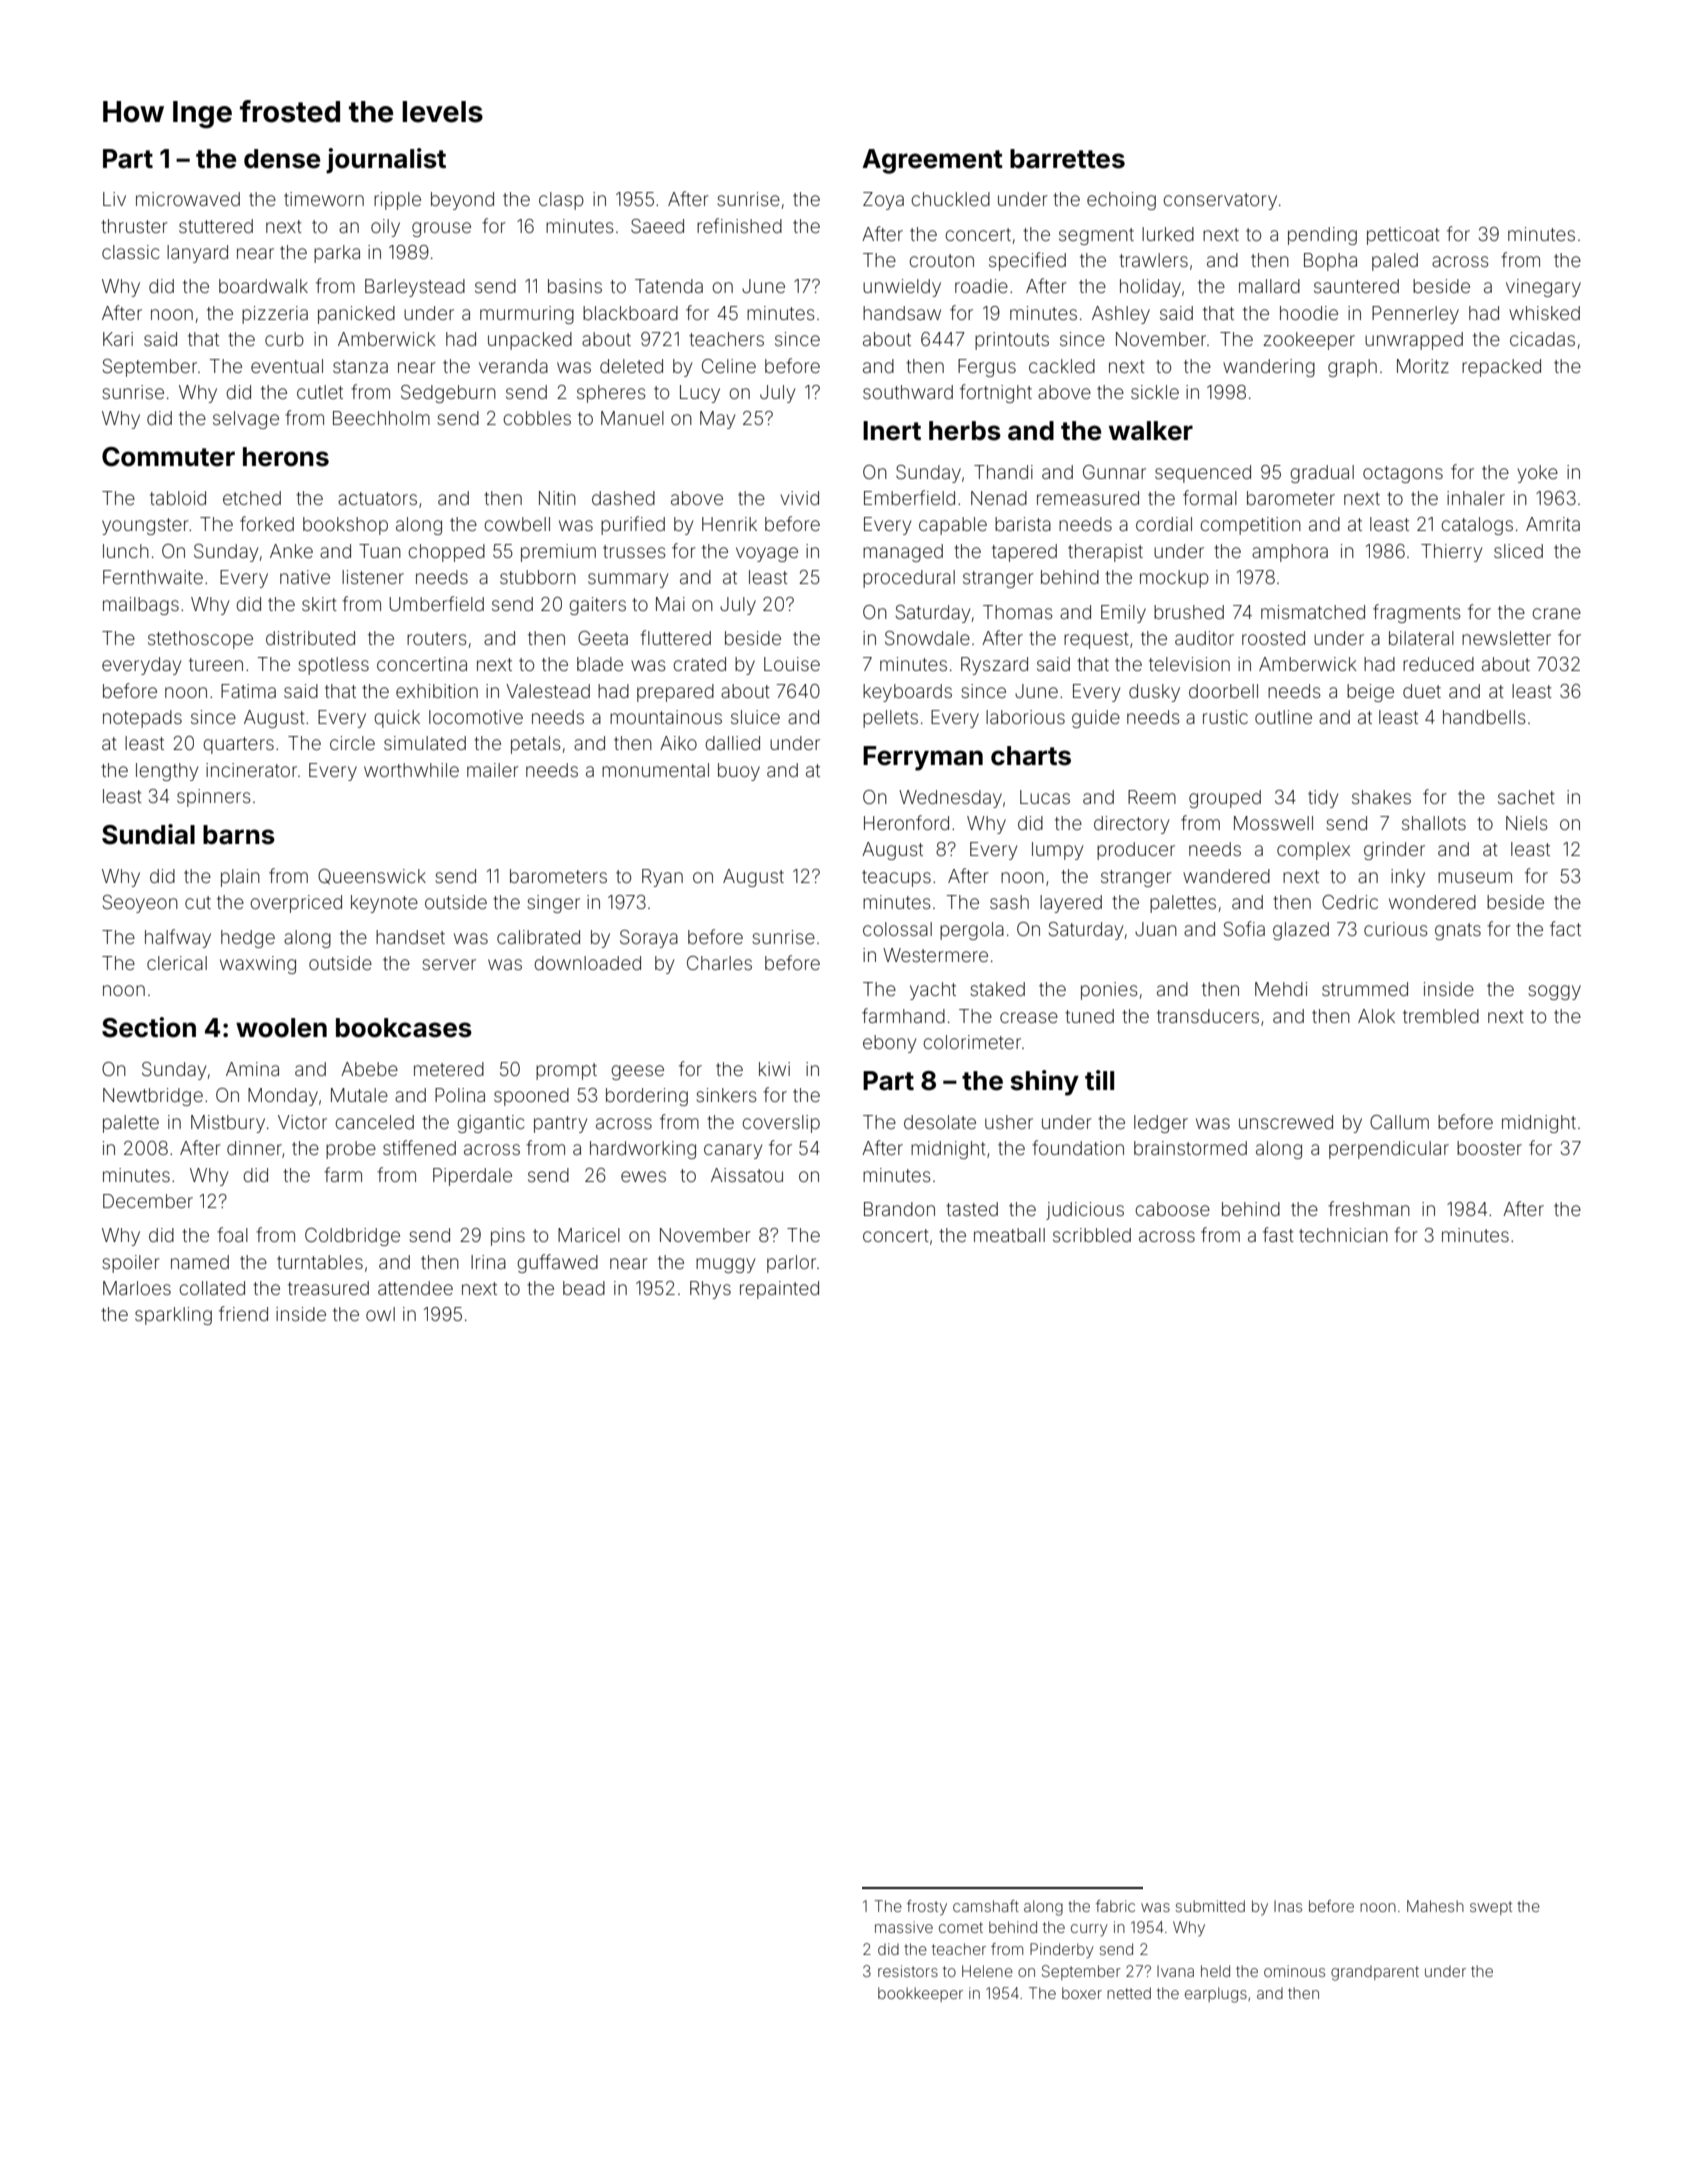 The height and width of the screenshot is (2178, 1683). I want to click on soggy, so click(1555, 992).
